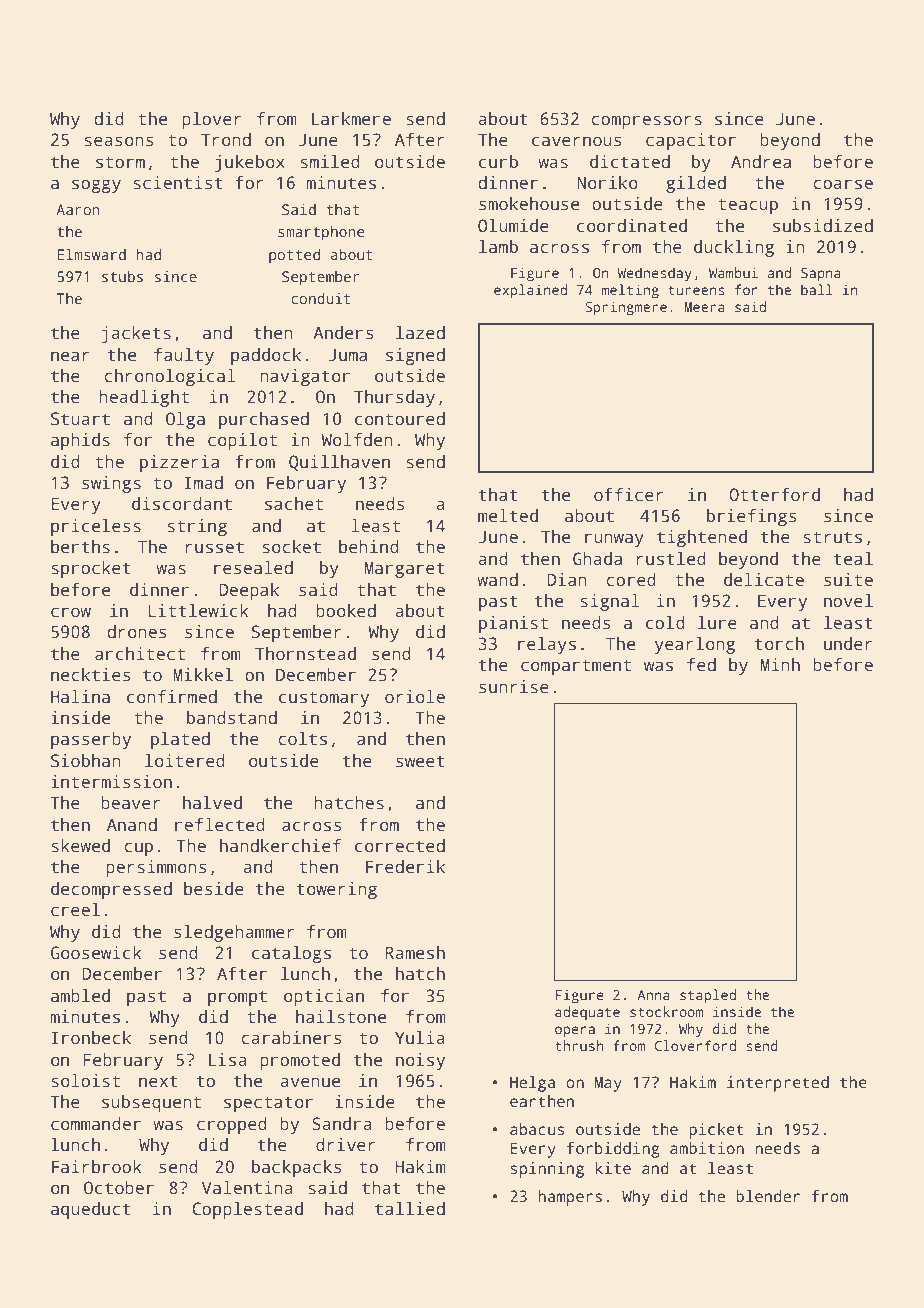 This page has width=924, height=1308. Describe the element at coordinates (498, 247) in the page. I see `lamb` at that location.
